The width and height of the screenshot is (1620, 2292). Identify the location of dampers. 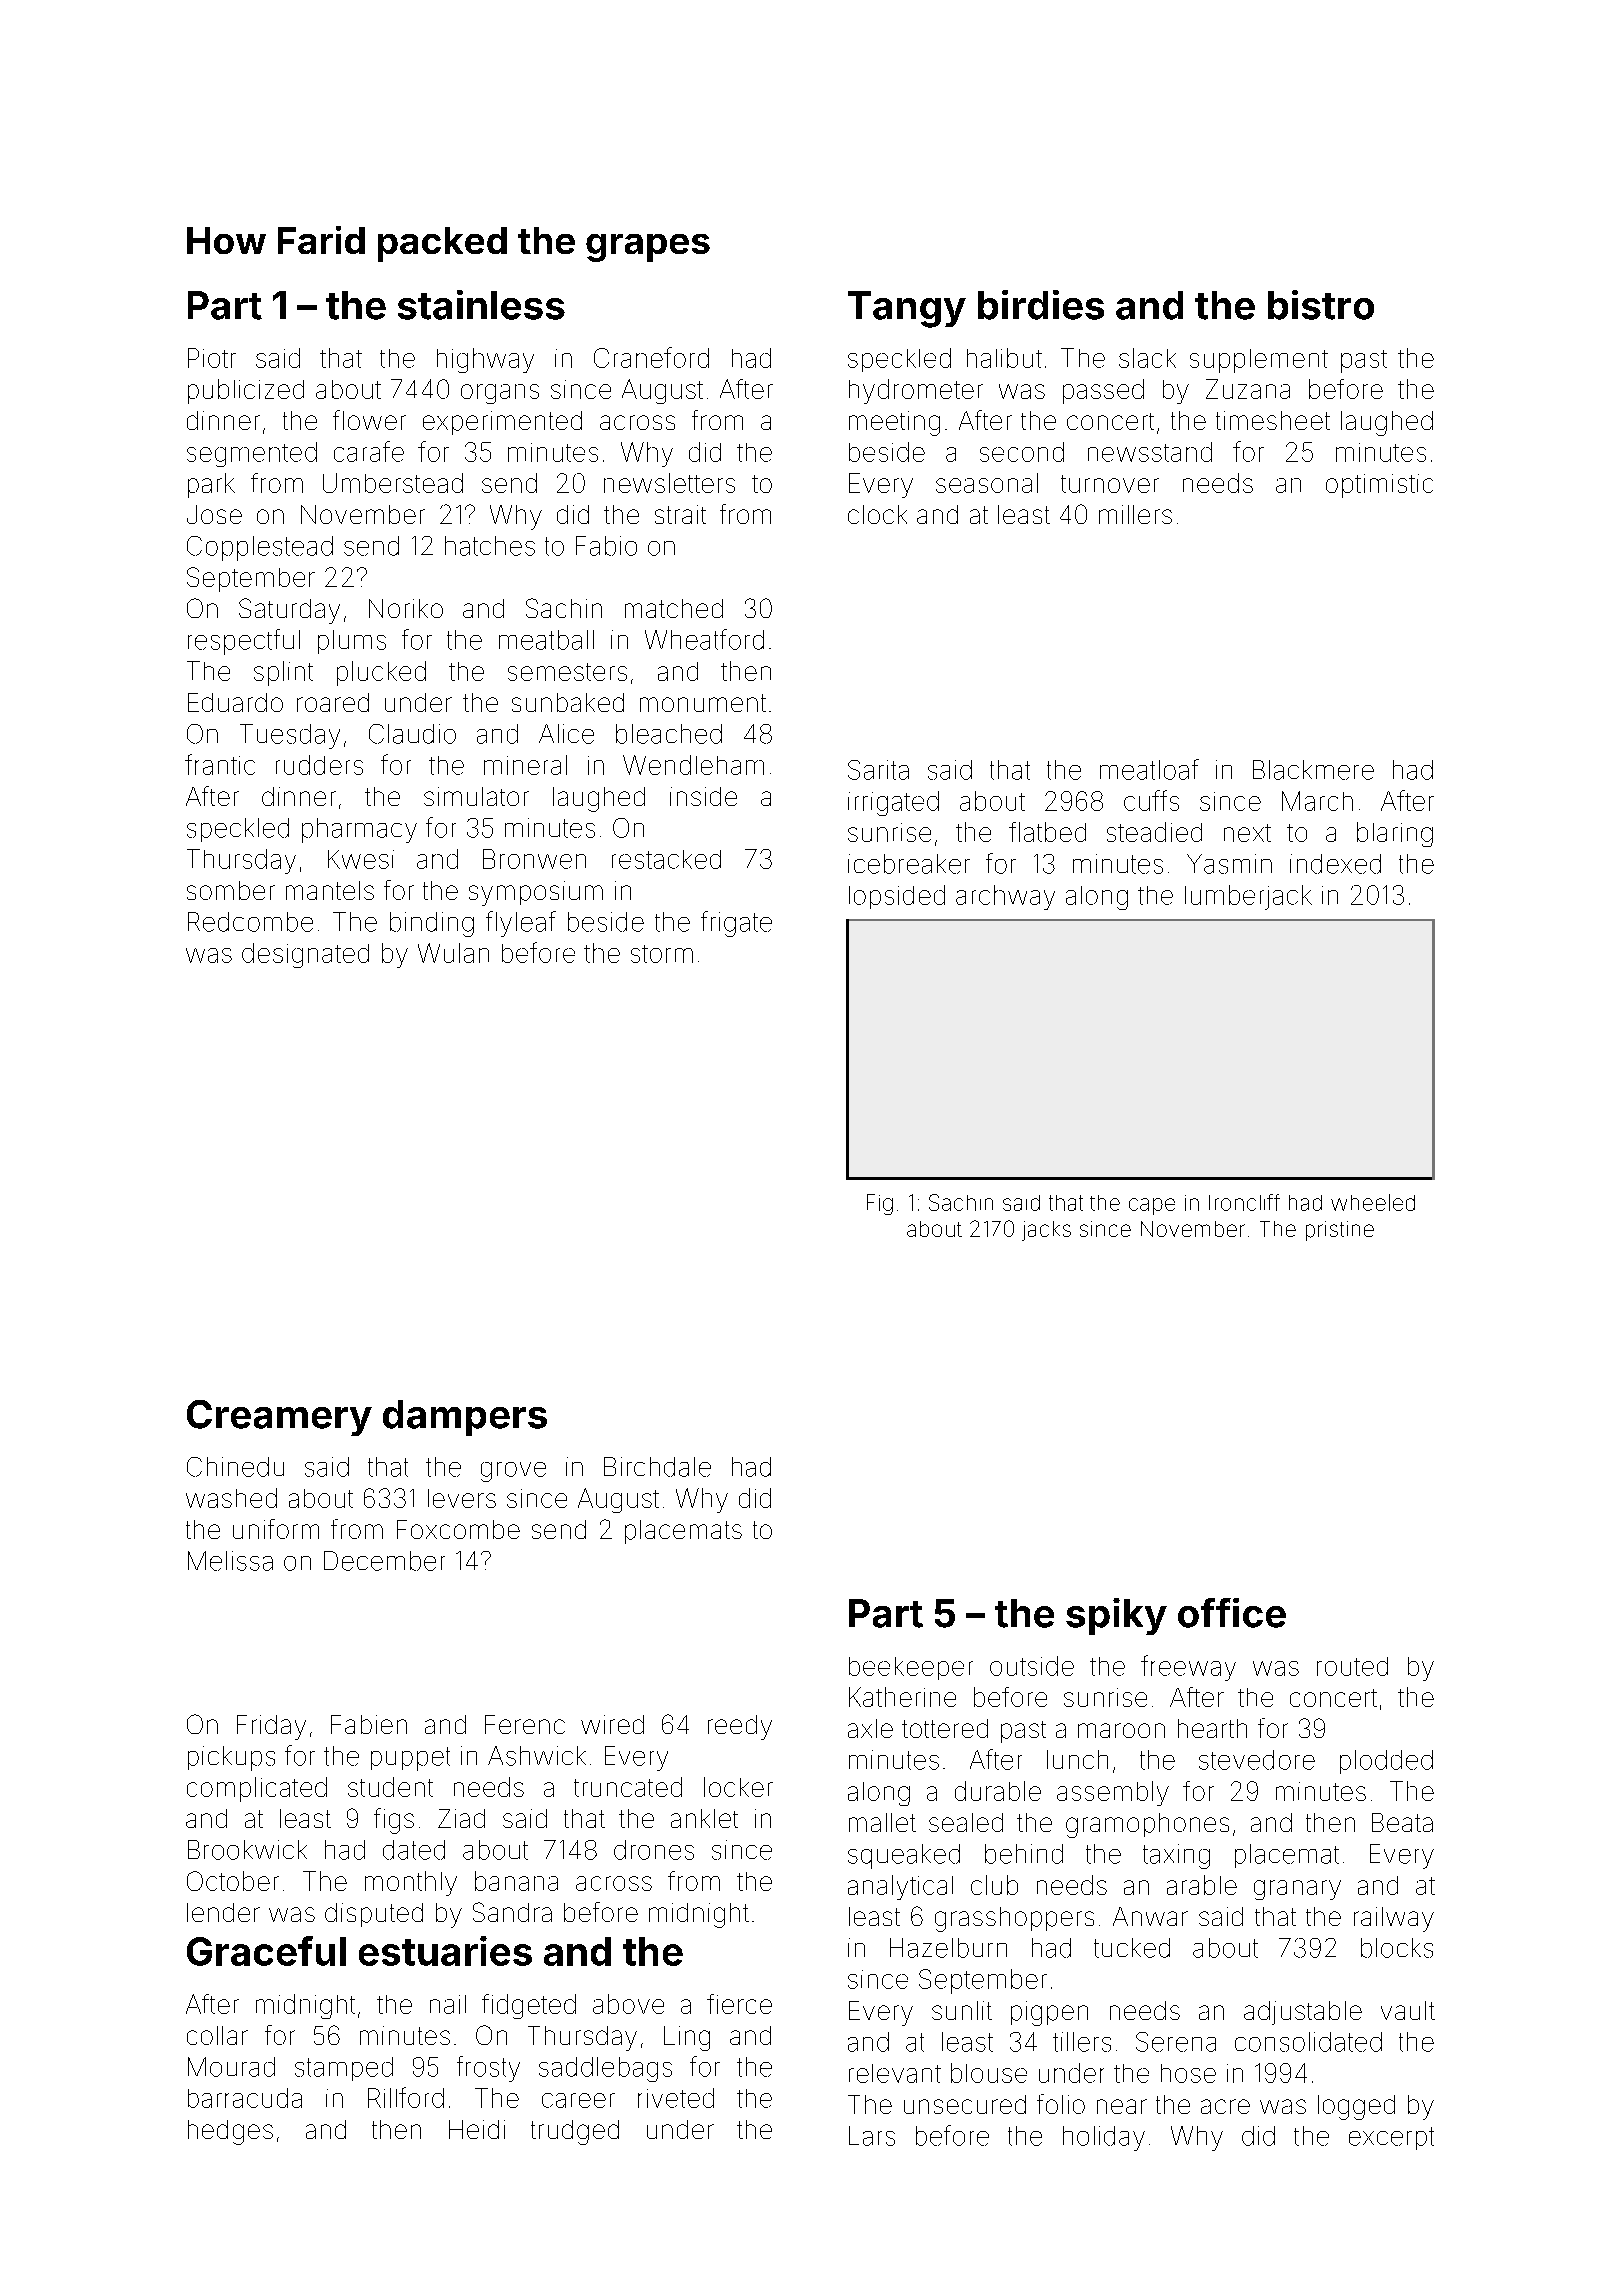
(465, 1418).
